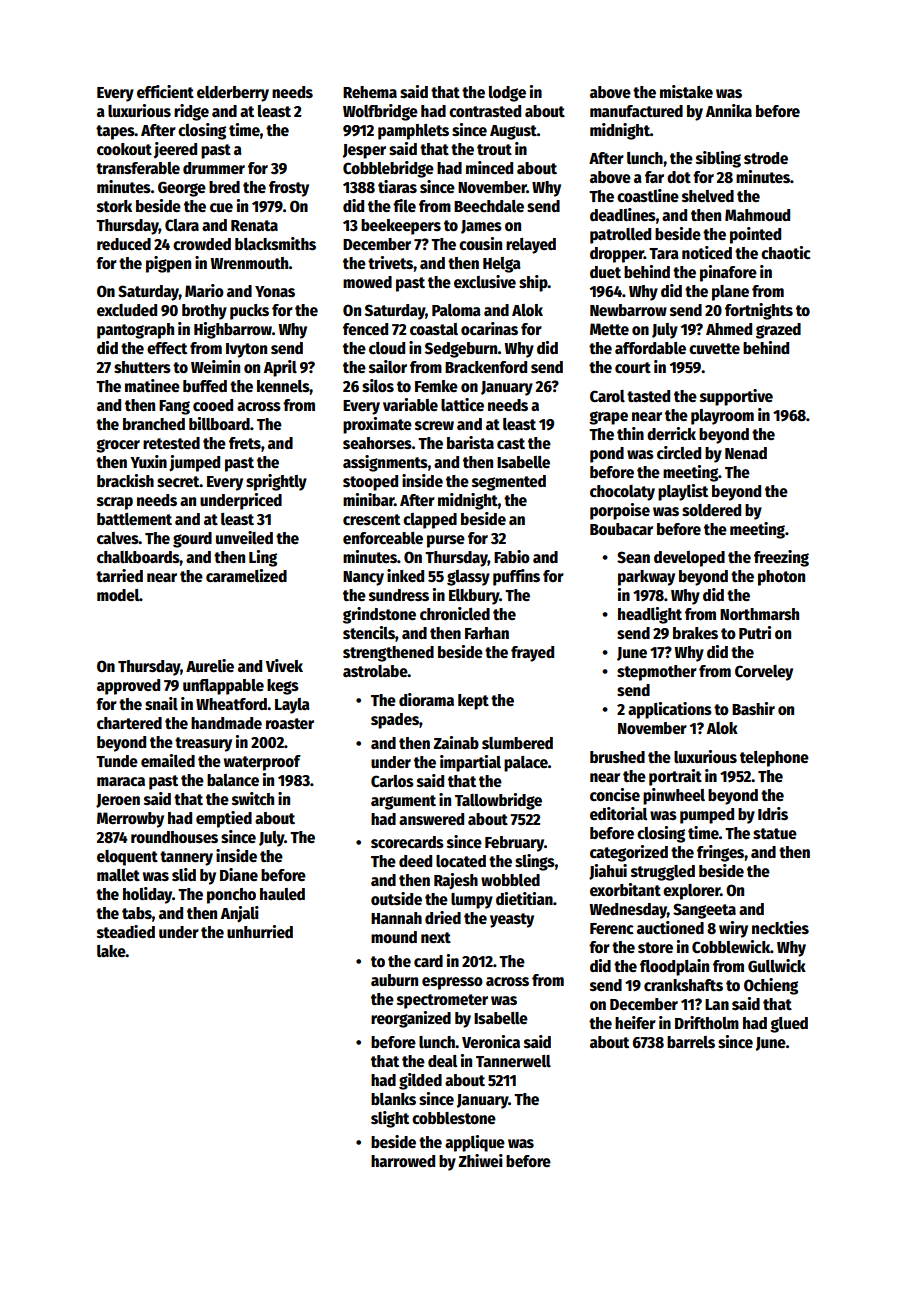  What do you see at coordinates (165, 92) in the image?
I see `efficient` at bounding box center [165, 92].
